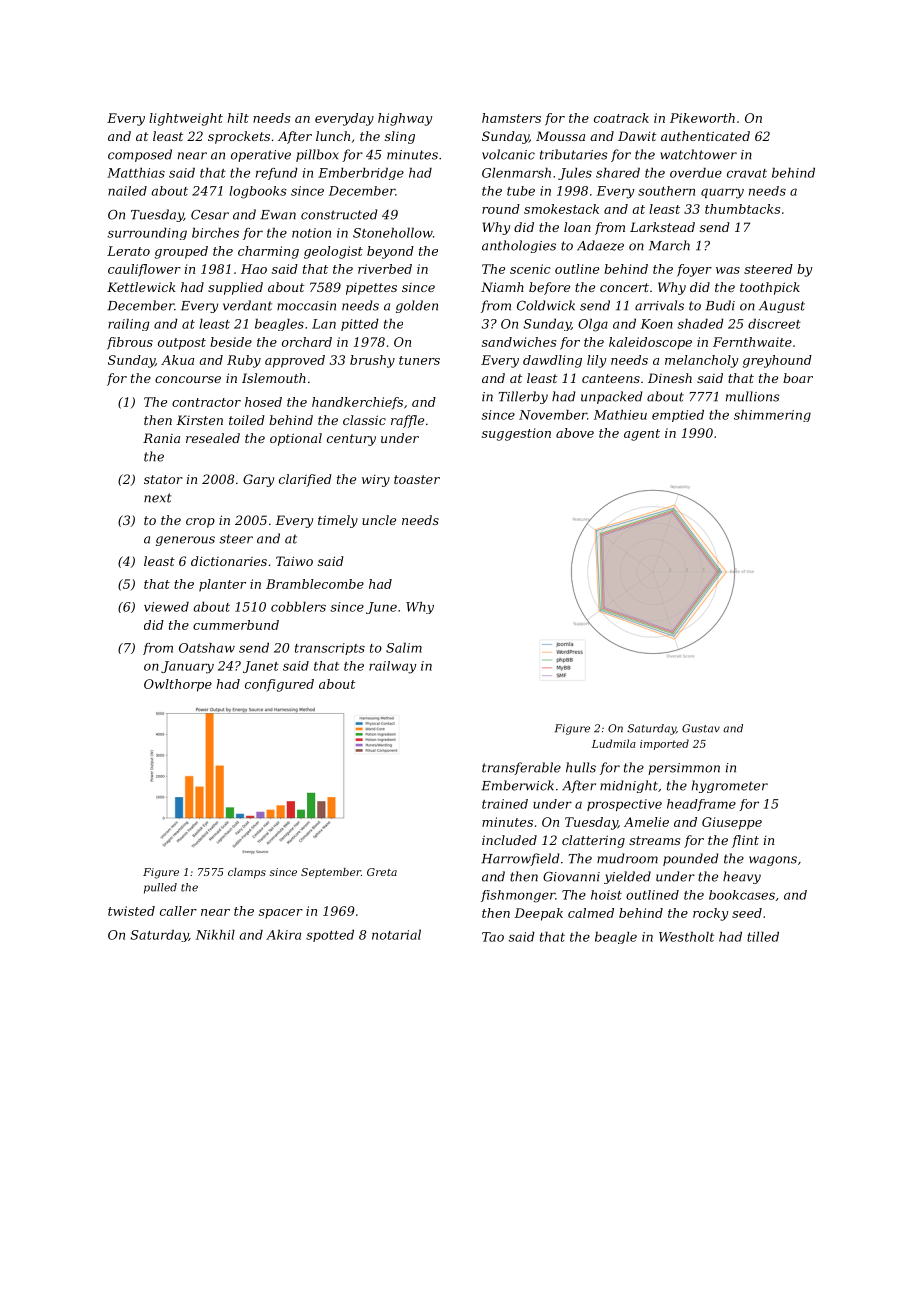 The height and width of the screenshot is (1308, 924). What do you see at coordinates (593, 325) in the screenshot?
I see `Olga` at bounding box center [593, 325].
